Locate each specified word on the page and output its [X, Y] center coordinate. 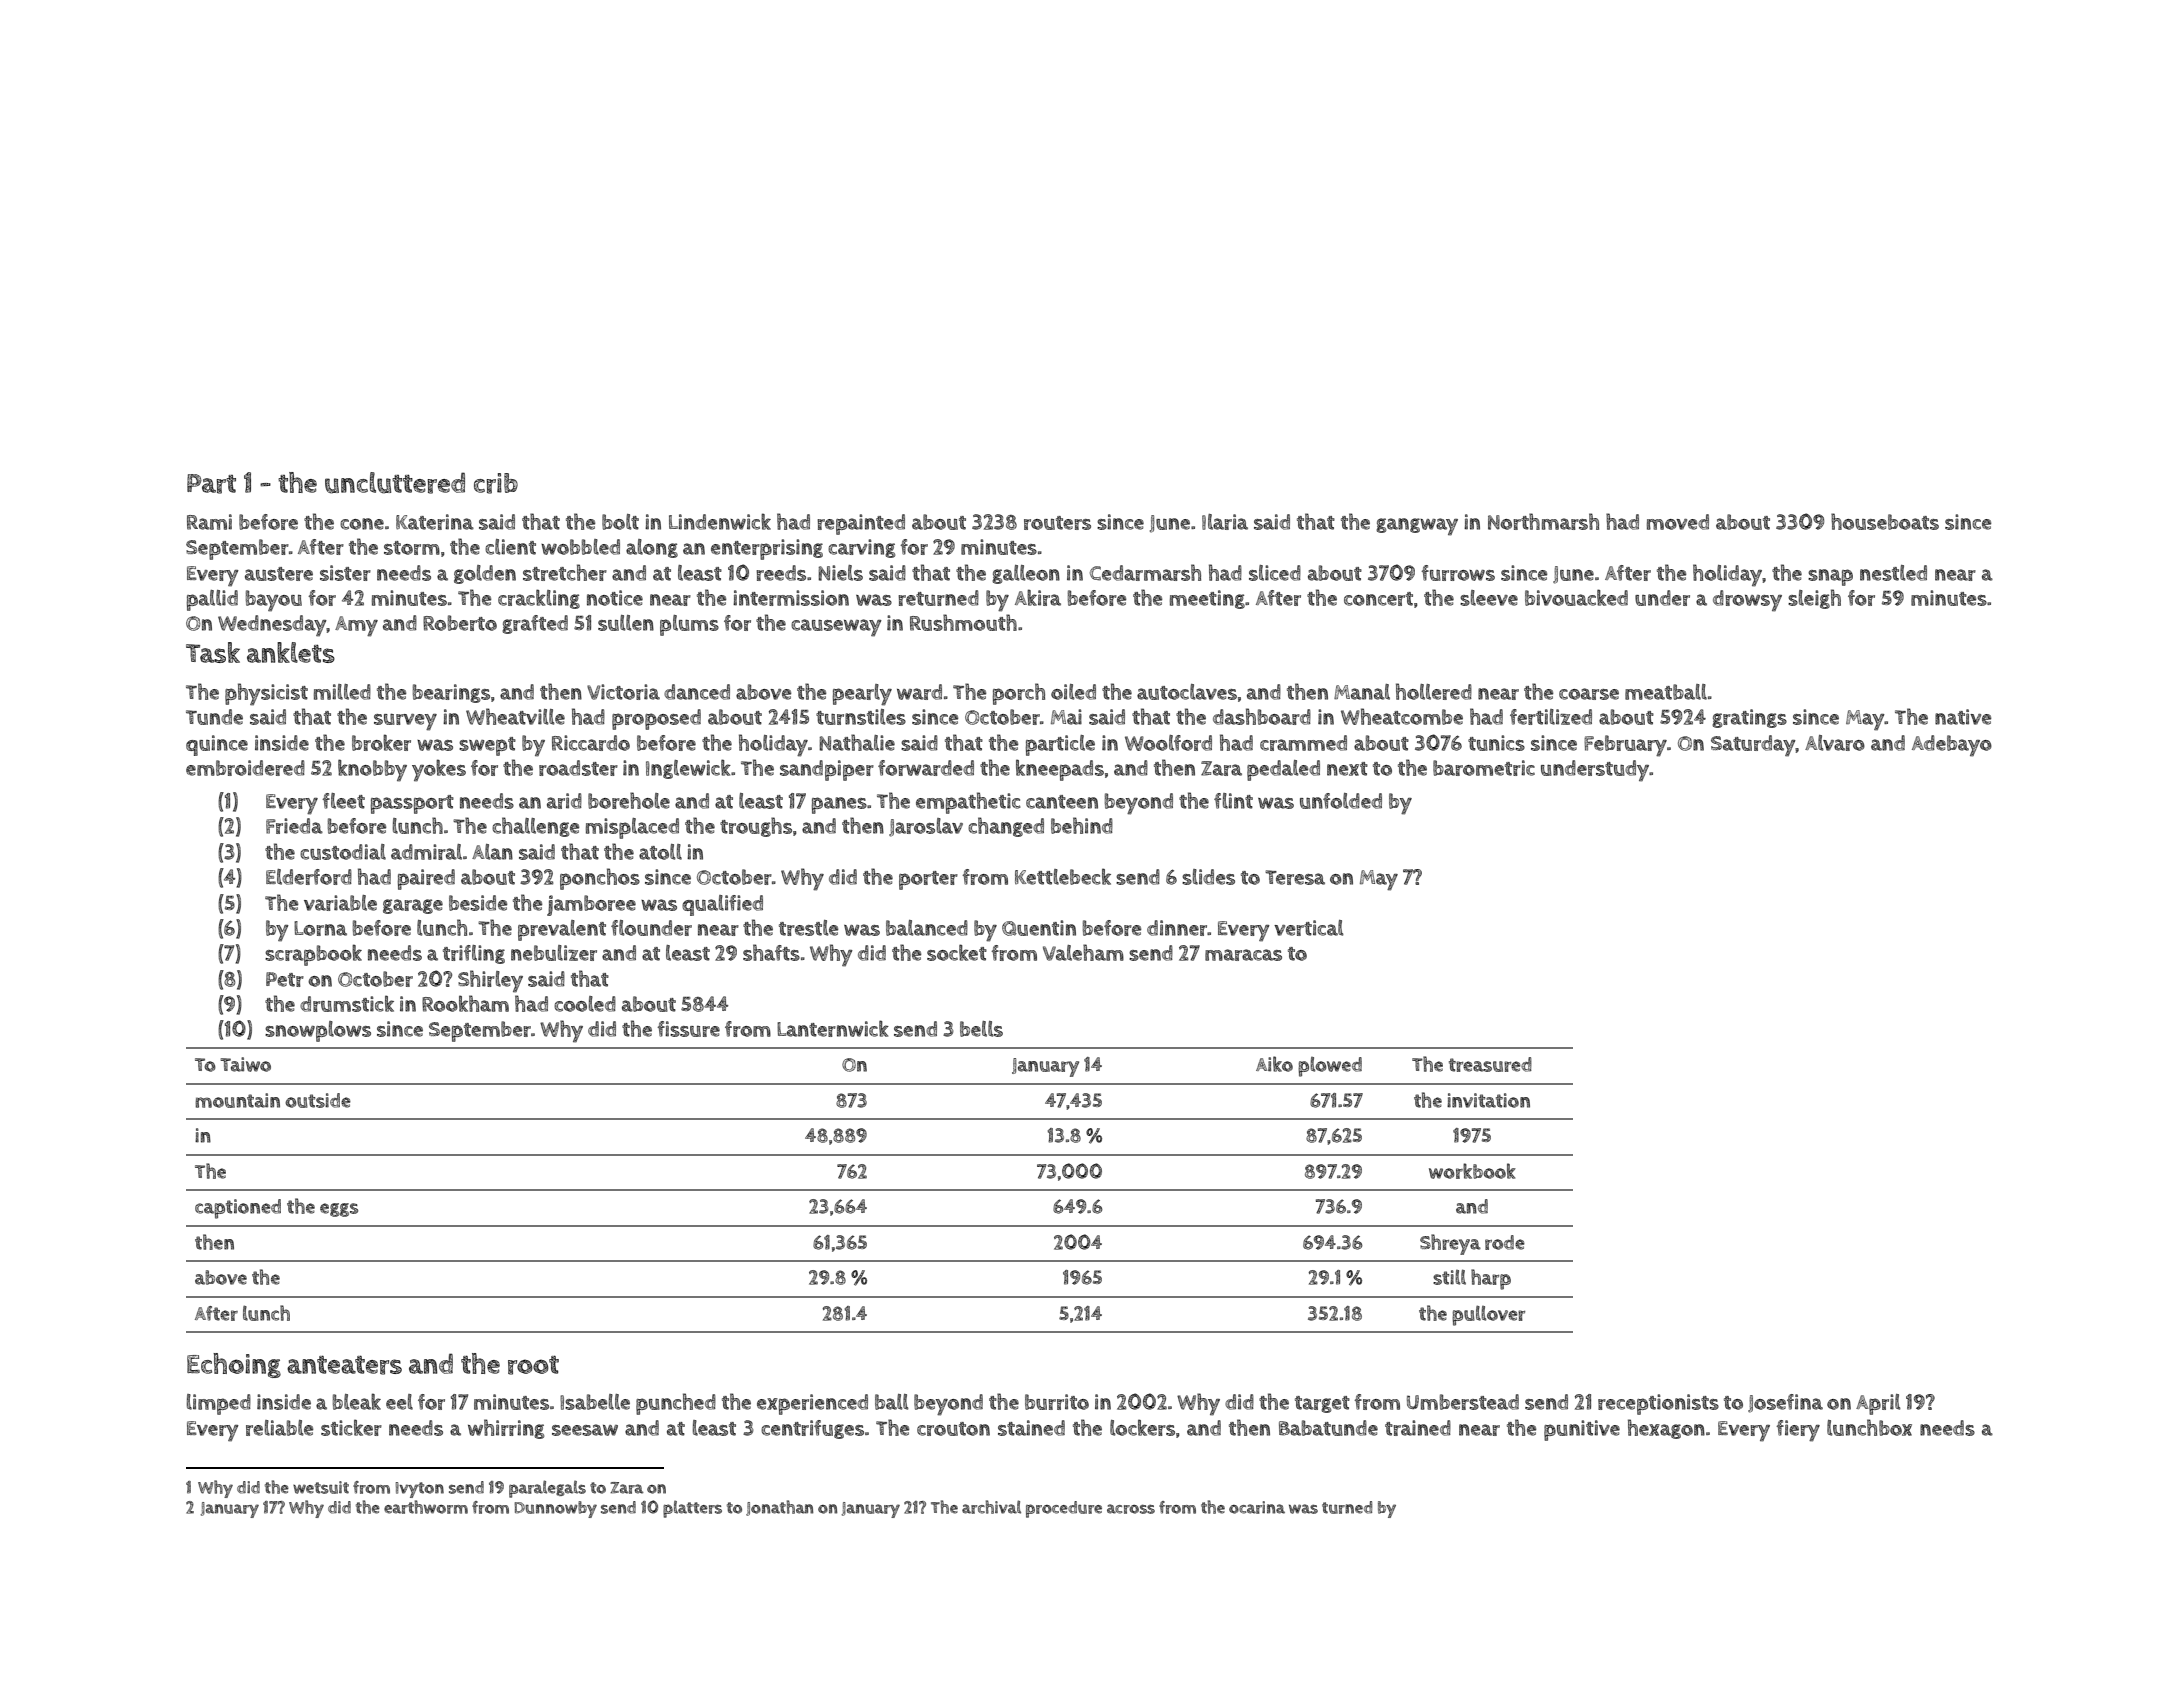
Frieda [294, 826]
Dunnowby [555, 1509]
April [1878, 1404]
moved [1678, 522]
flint [1233, 801]
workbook [1472, 1171]
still [1449, 1277]
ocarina [1257, 1507]
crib [496, 483]
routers [1057, 523]
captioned [238, 1209]
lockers [1142, 1427]
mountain [237, 1100]
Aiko [1274, 1064]
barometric [1484, 768]
